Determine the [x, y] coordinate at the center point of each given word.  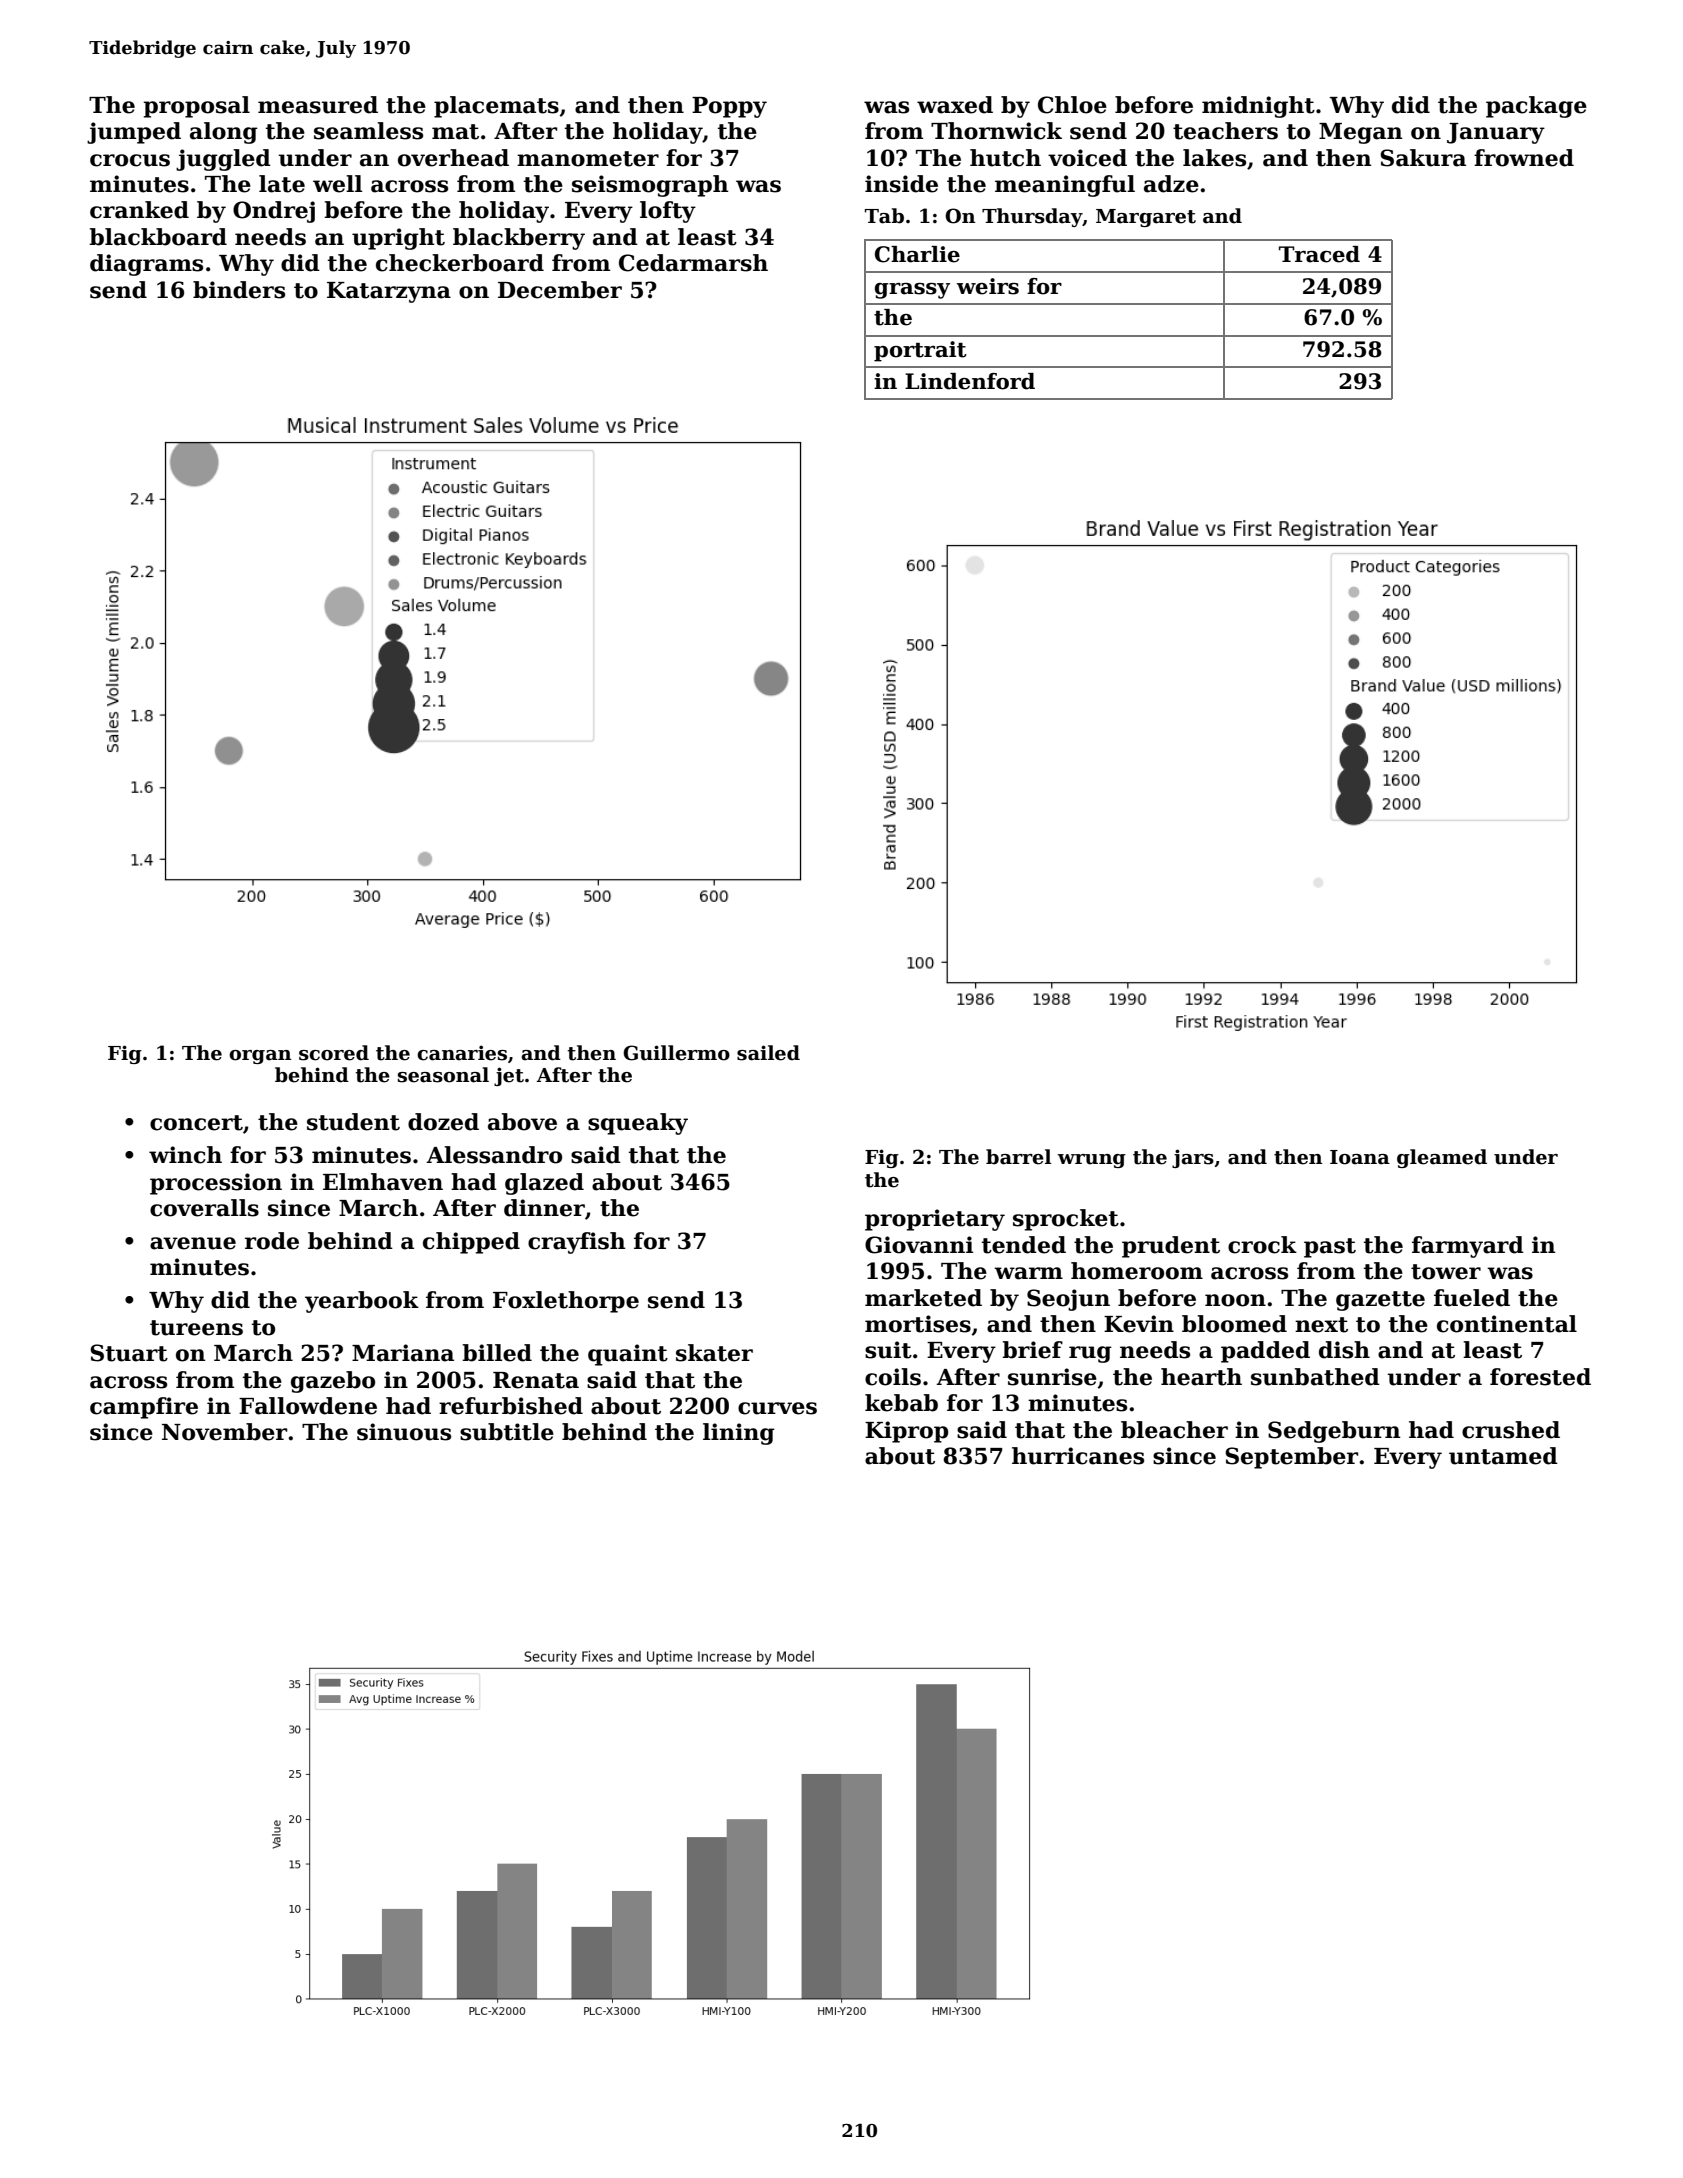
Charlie [917, 254]
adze [1171, 184]
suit [888, 1350]
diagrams [146, 265]
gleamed [1442, 1158]
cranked [139, 210]
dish [1344, 1350]
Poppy [729, 107]
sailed [768, 1053]
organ [260, 1057]
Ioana [1360, 1157]
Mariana [403, 1353]
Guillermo [676, 1053]
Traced [1319, 254]
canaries [462, 1053]
